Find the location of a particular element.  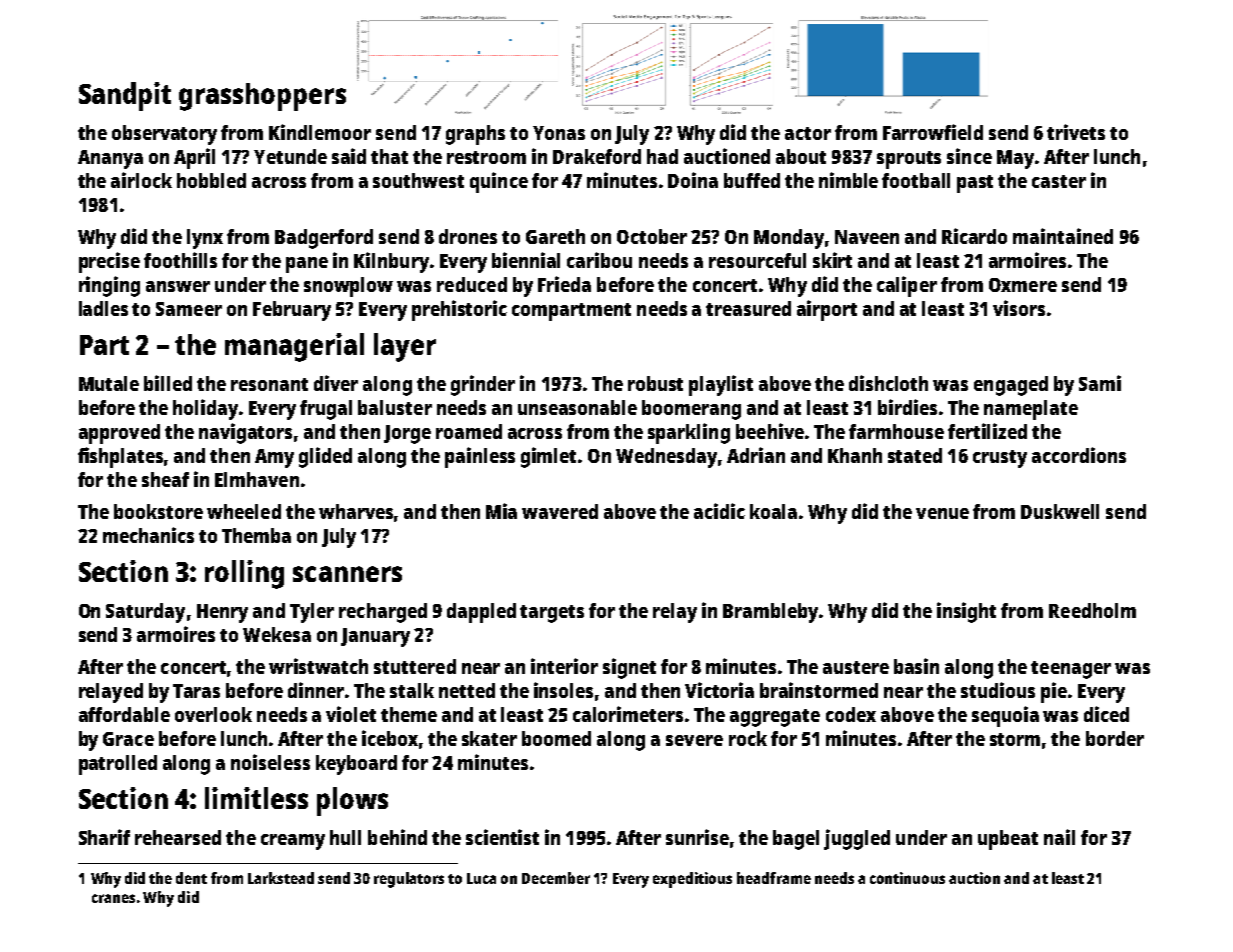

grasshoppers is located at coordinates (262, 97).
